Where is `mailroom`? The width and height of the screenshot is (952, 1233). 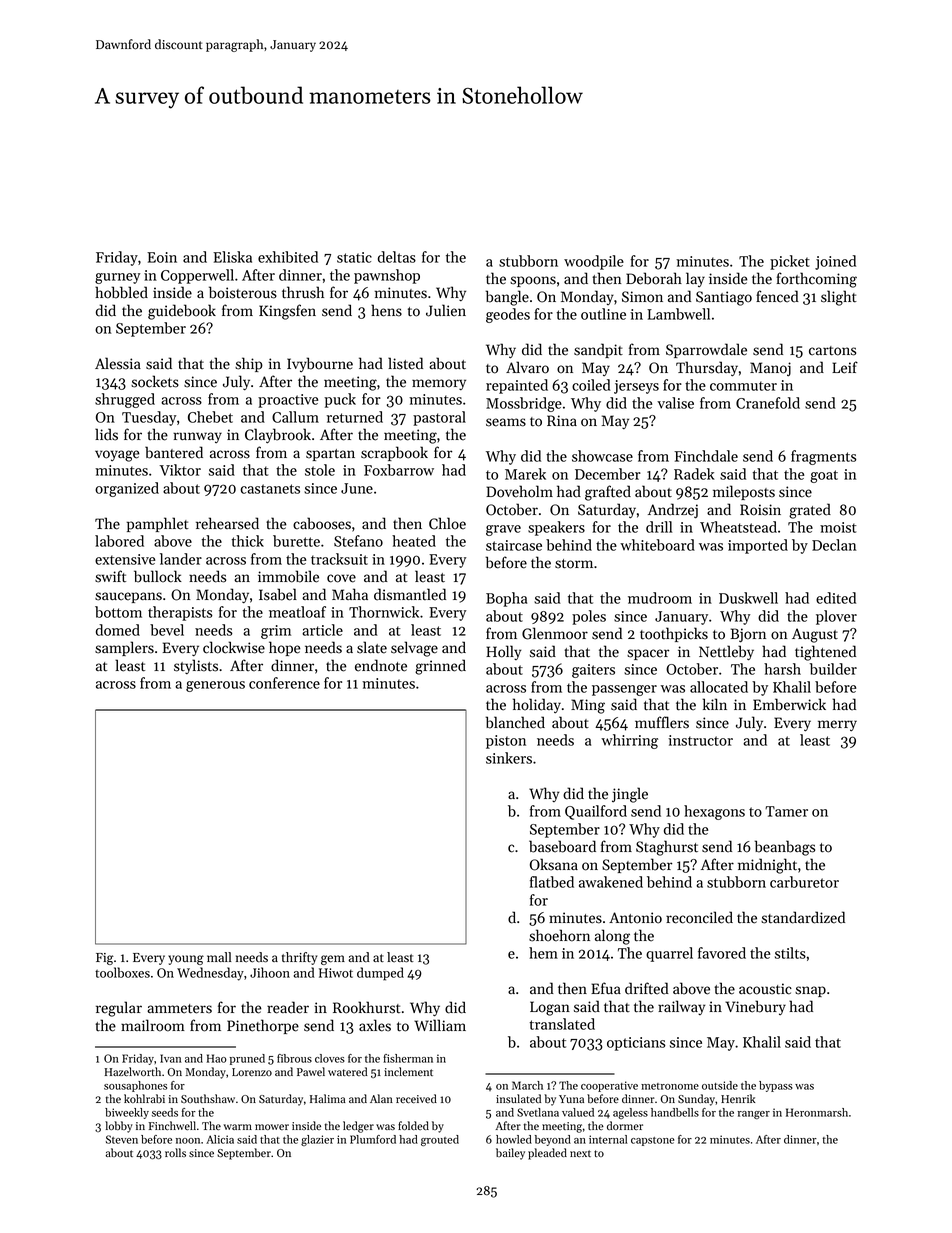 mailroom is located at coordinates (153, 1025).
